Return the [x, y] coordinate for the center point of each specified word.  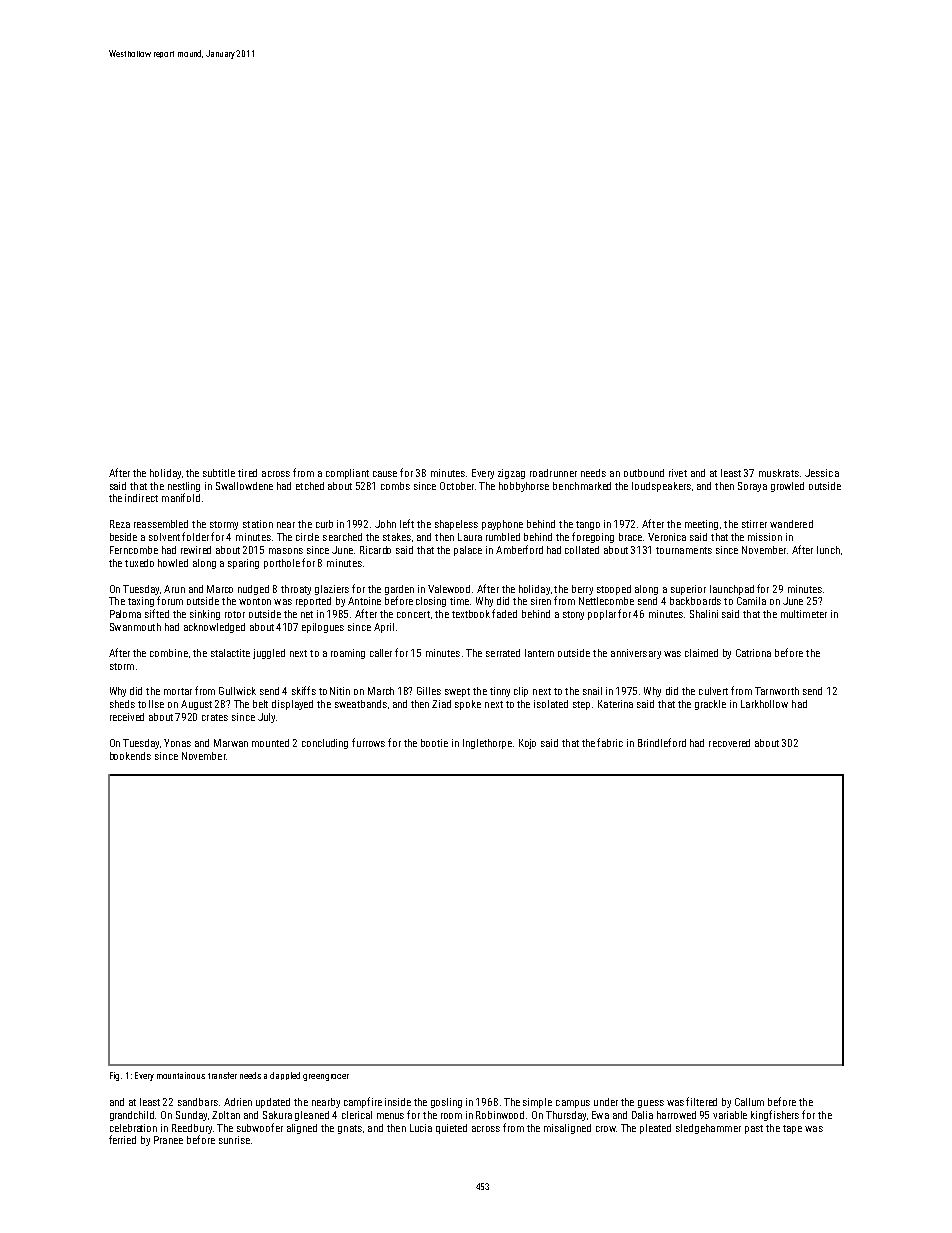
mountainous [181, 1075]
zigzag [511, 474]
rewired [196, 550]
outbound [644, 473]
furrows [368, 742]
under [606, 1102]
